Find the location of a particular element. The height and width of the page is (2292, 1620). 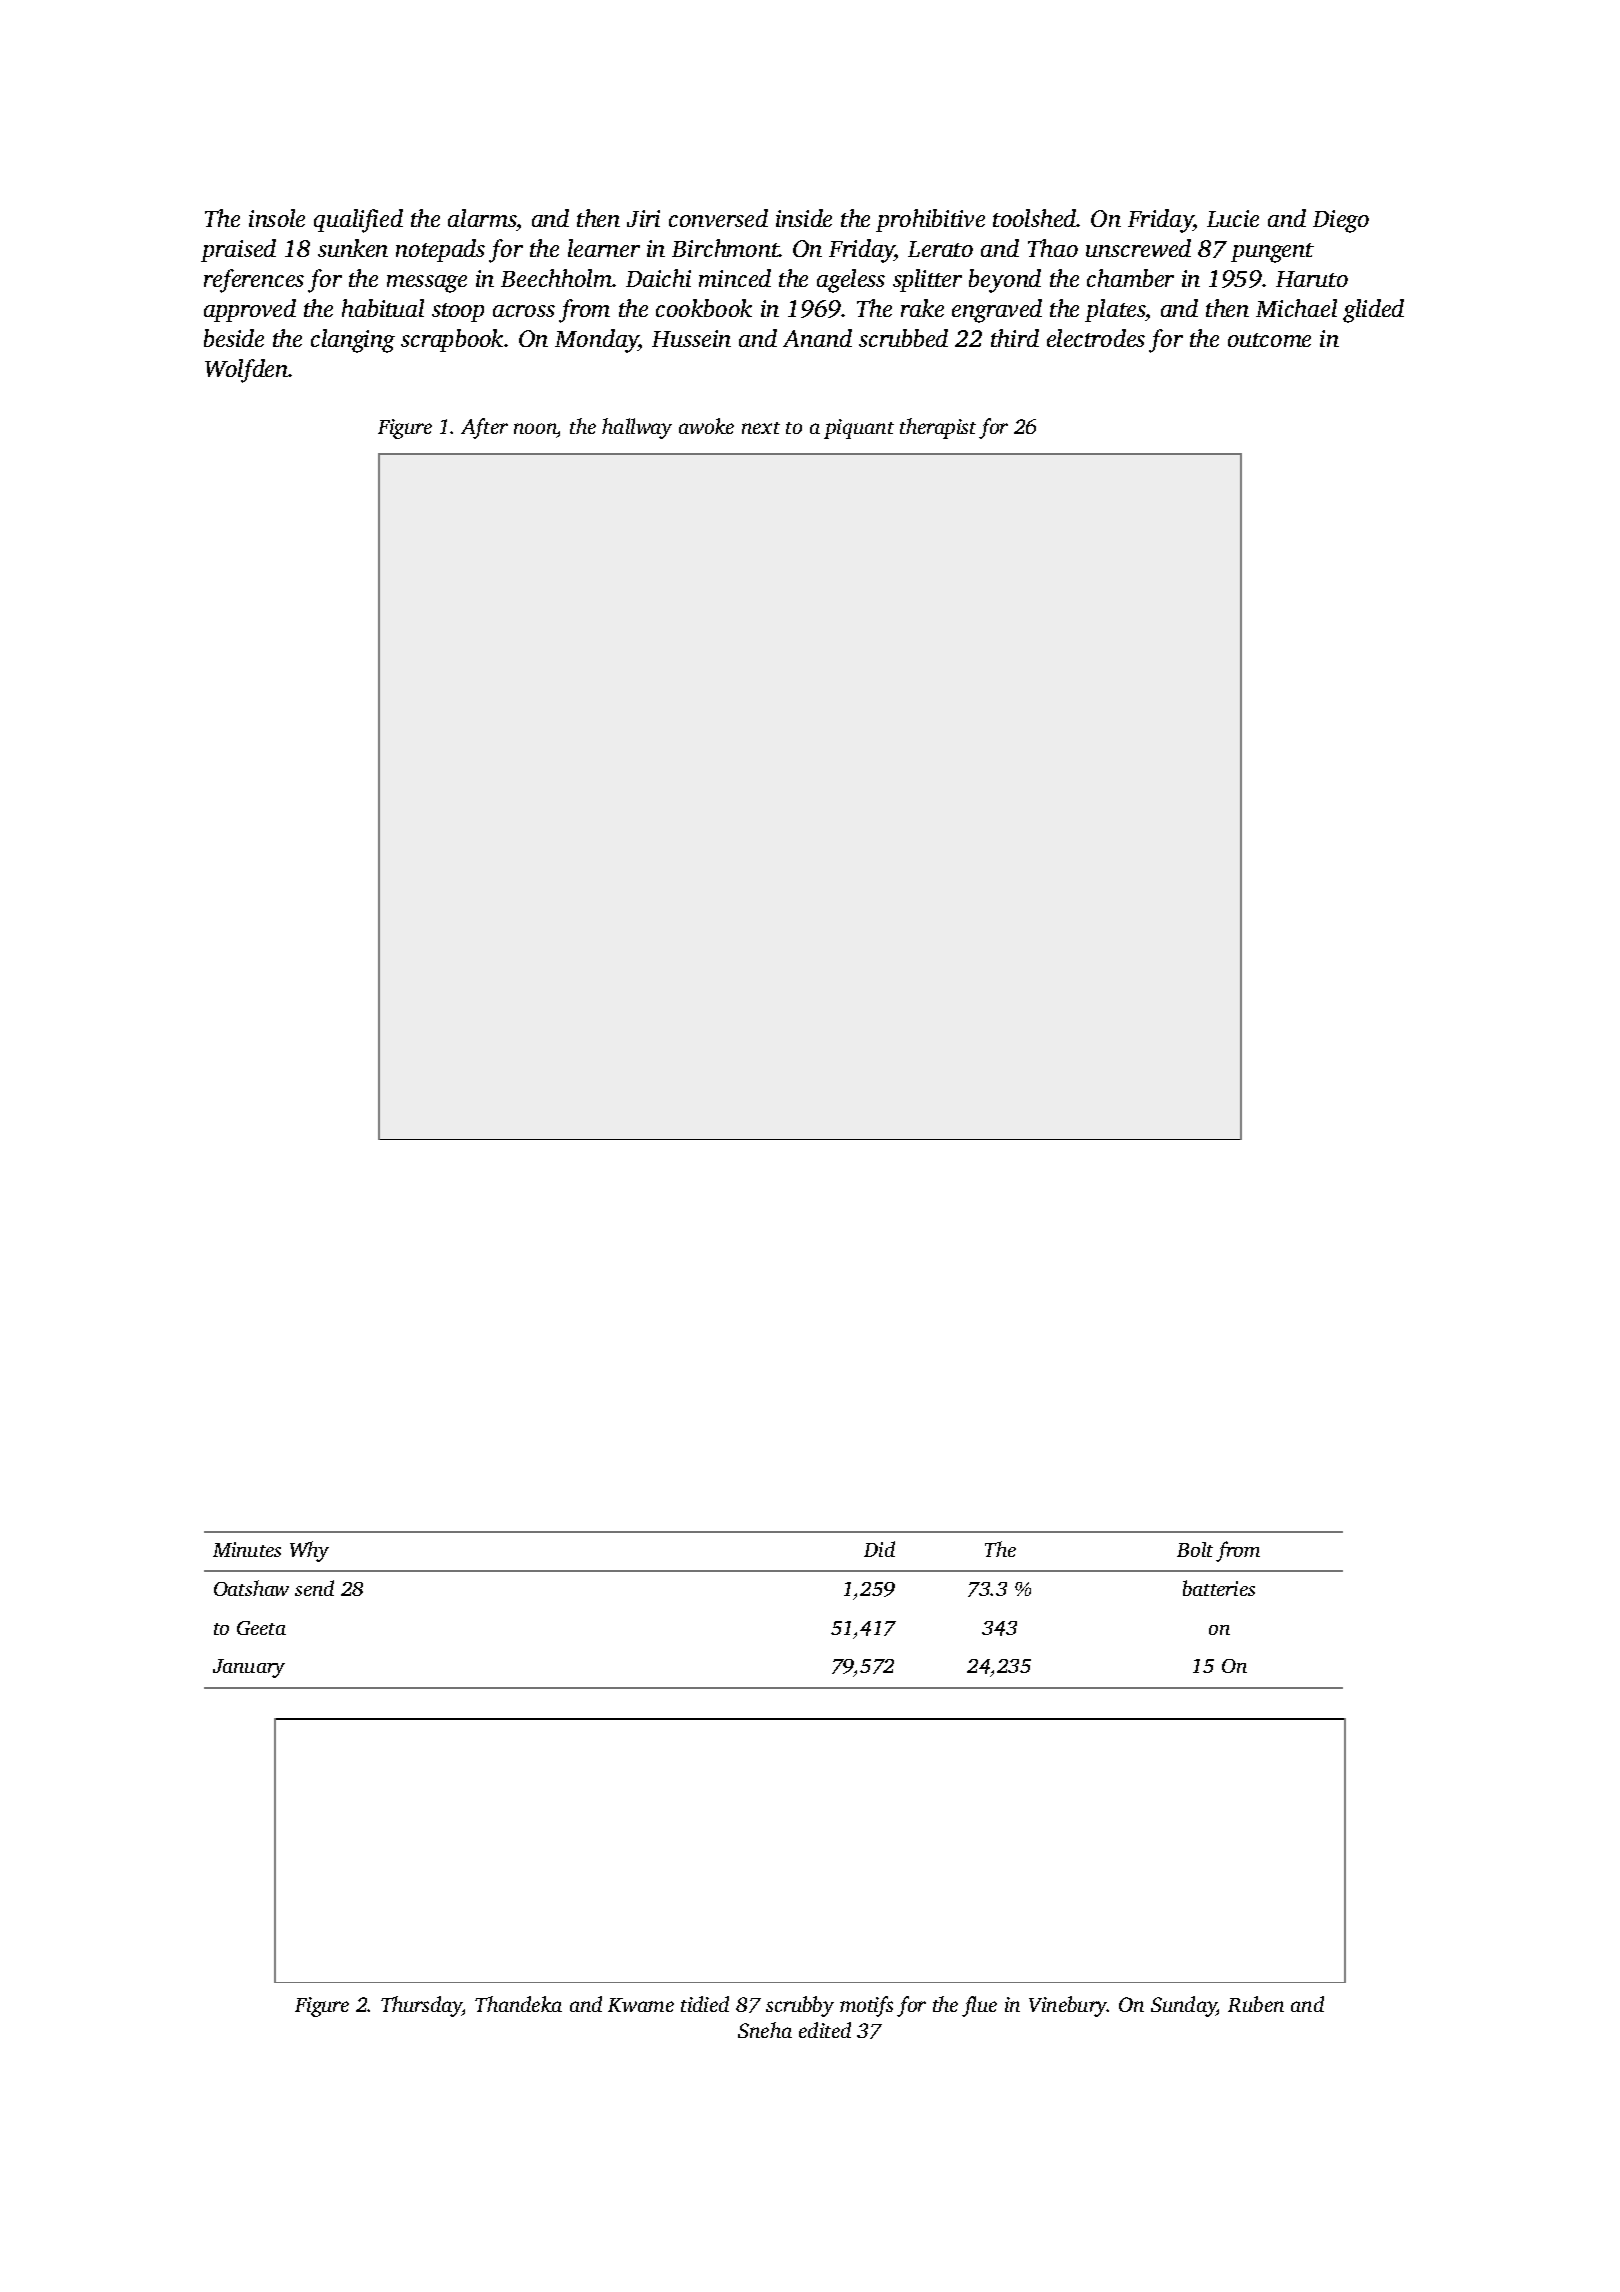

After is located at coordinates (484, 428).
